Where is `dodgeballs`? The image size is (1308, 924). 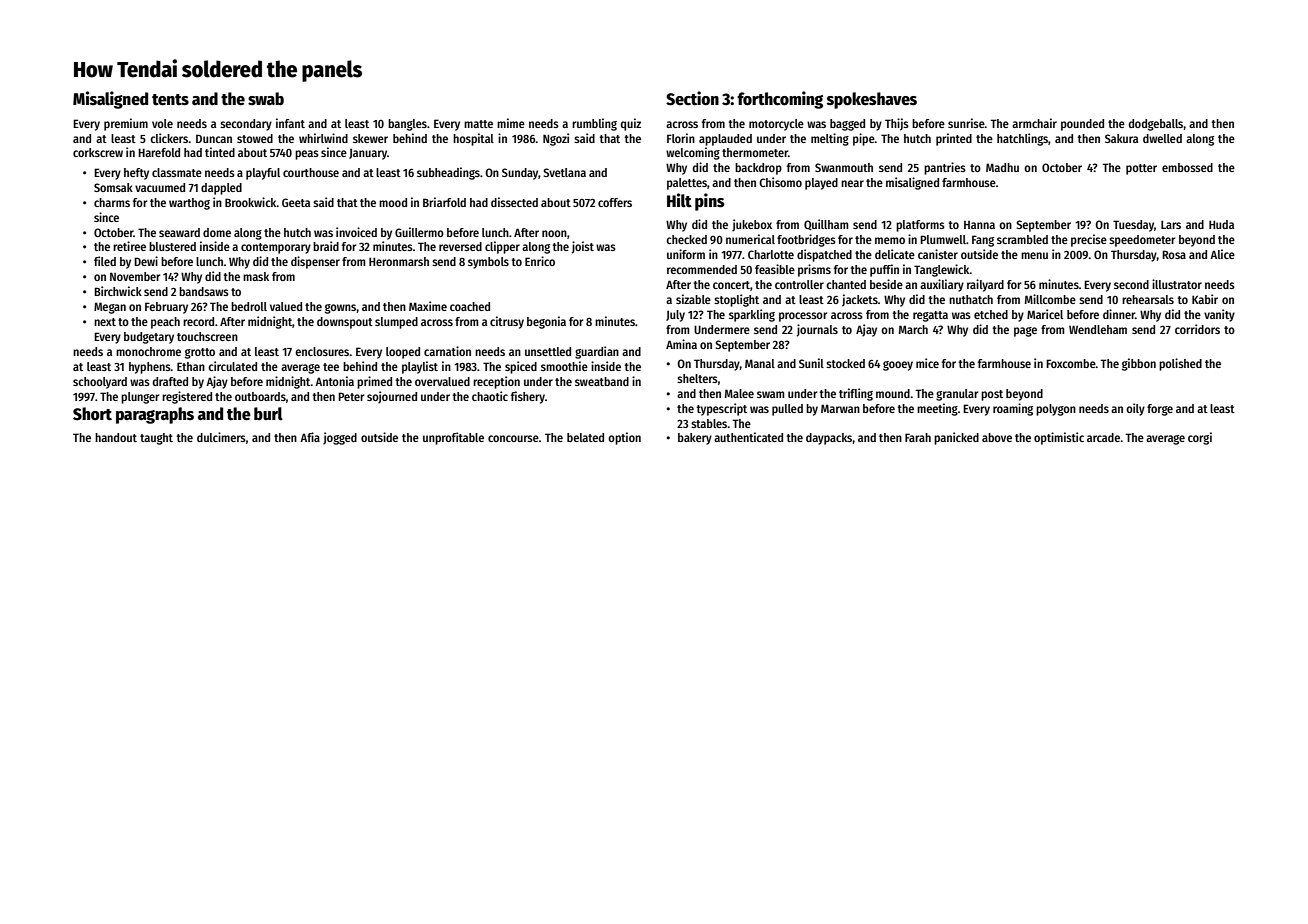
dodgeballs is located at coordinates (1156, 125).
